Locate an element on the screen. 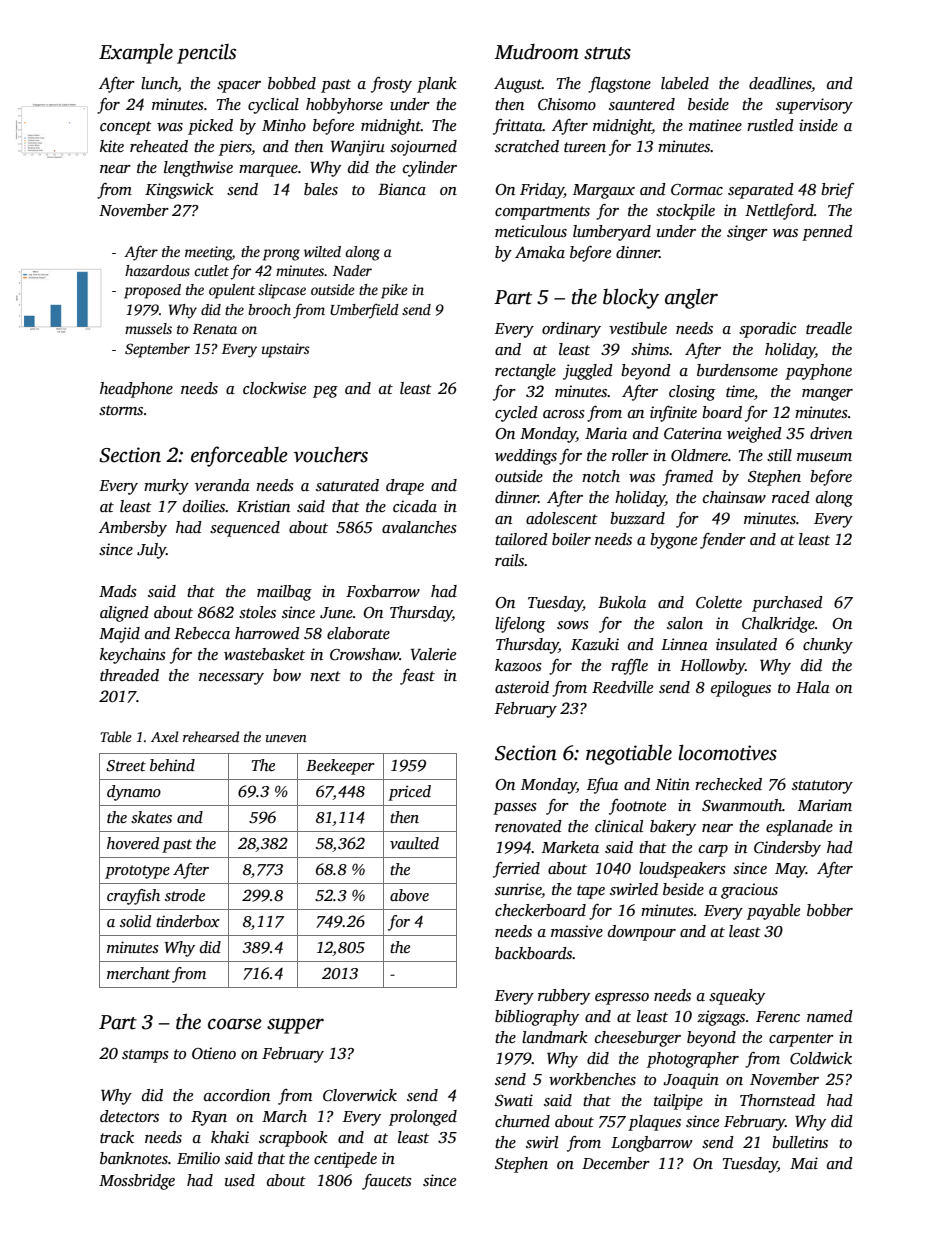 This screenshot has height=1233, width=952. supervisory is located at coordinates (814, 106).
